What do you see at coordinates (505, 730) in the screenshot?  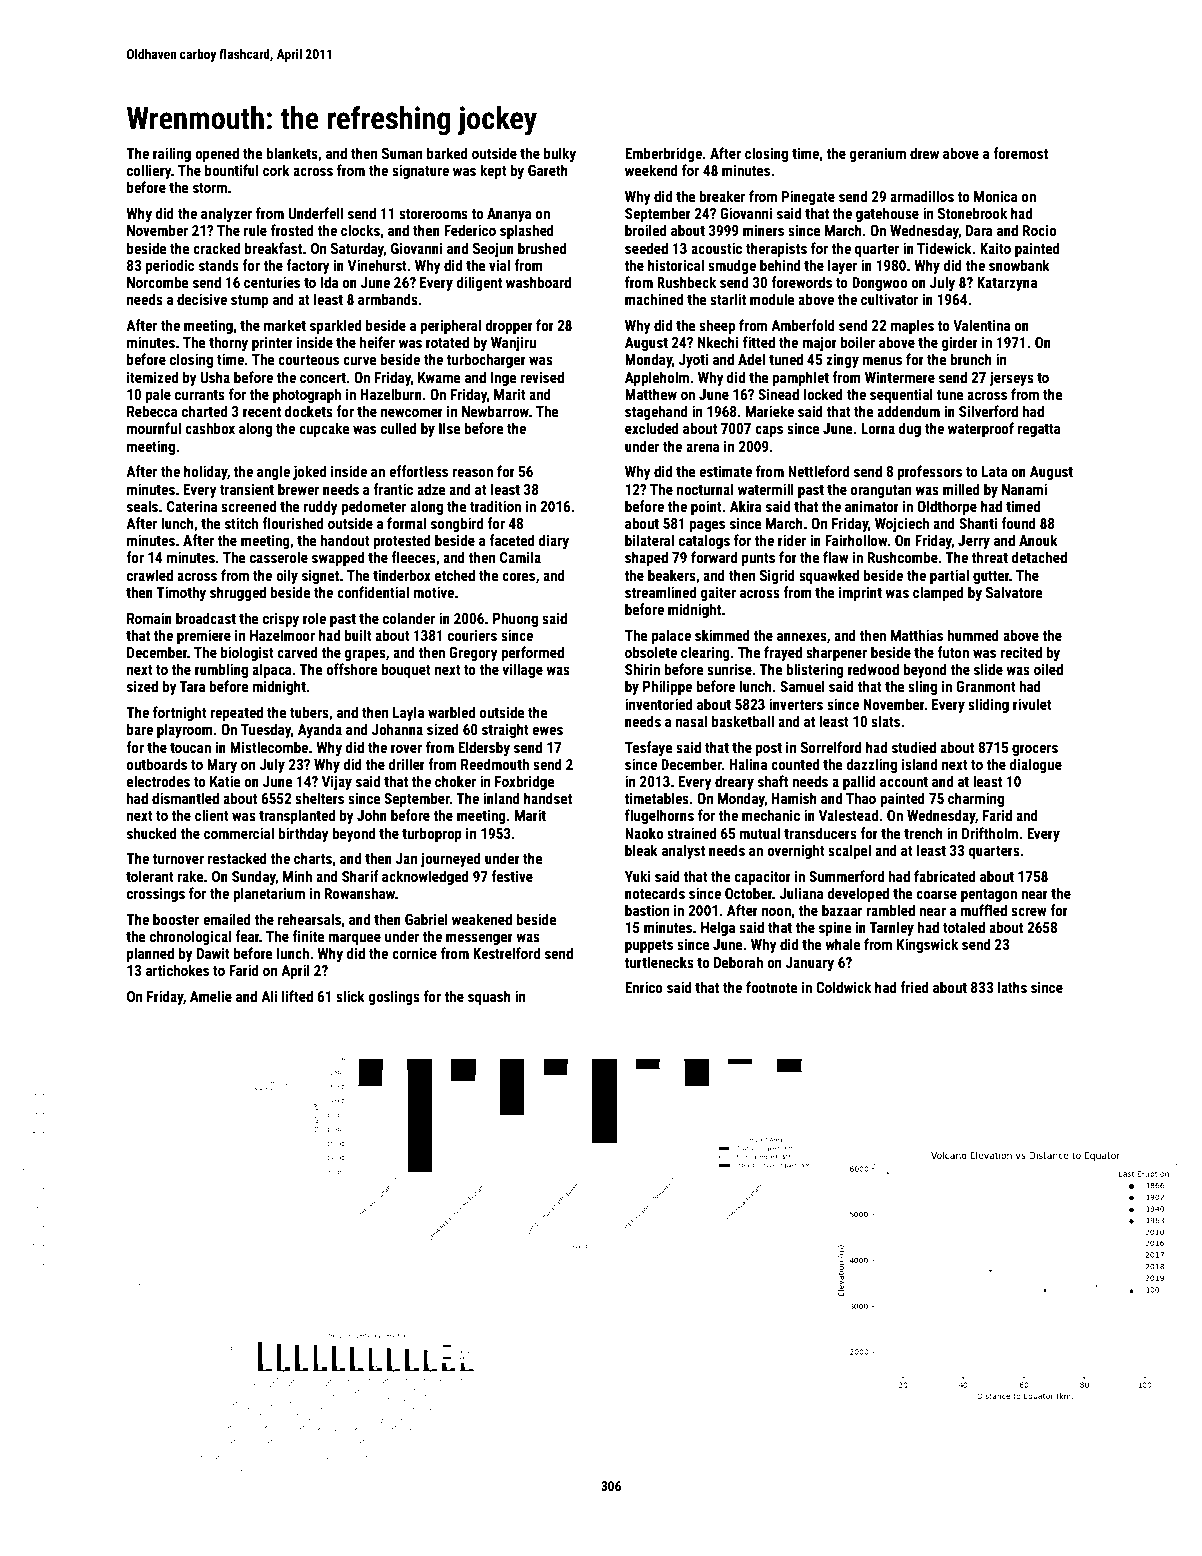 I see `straight` at bounding box center [505, 730].
